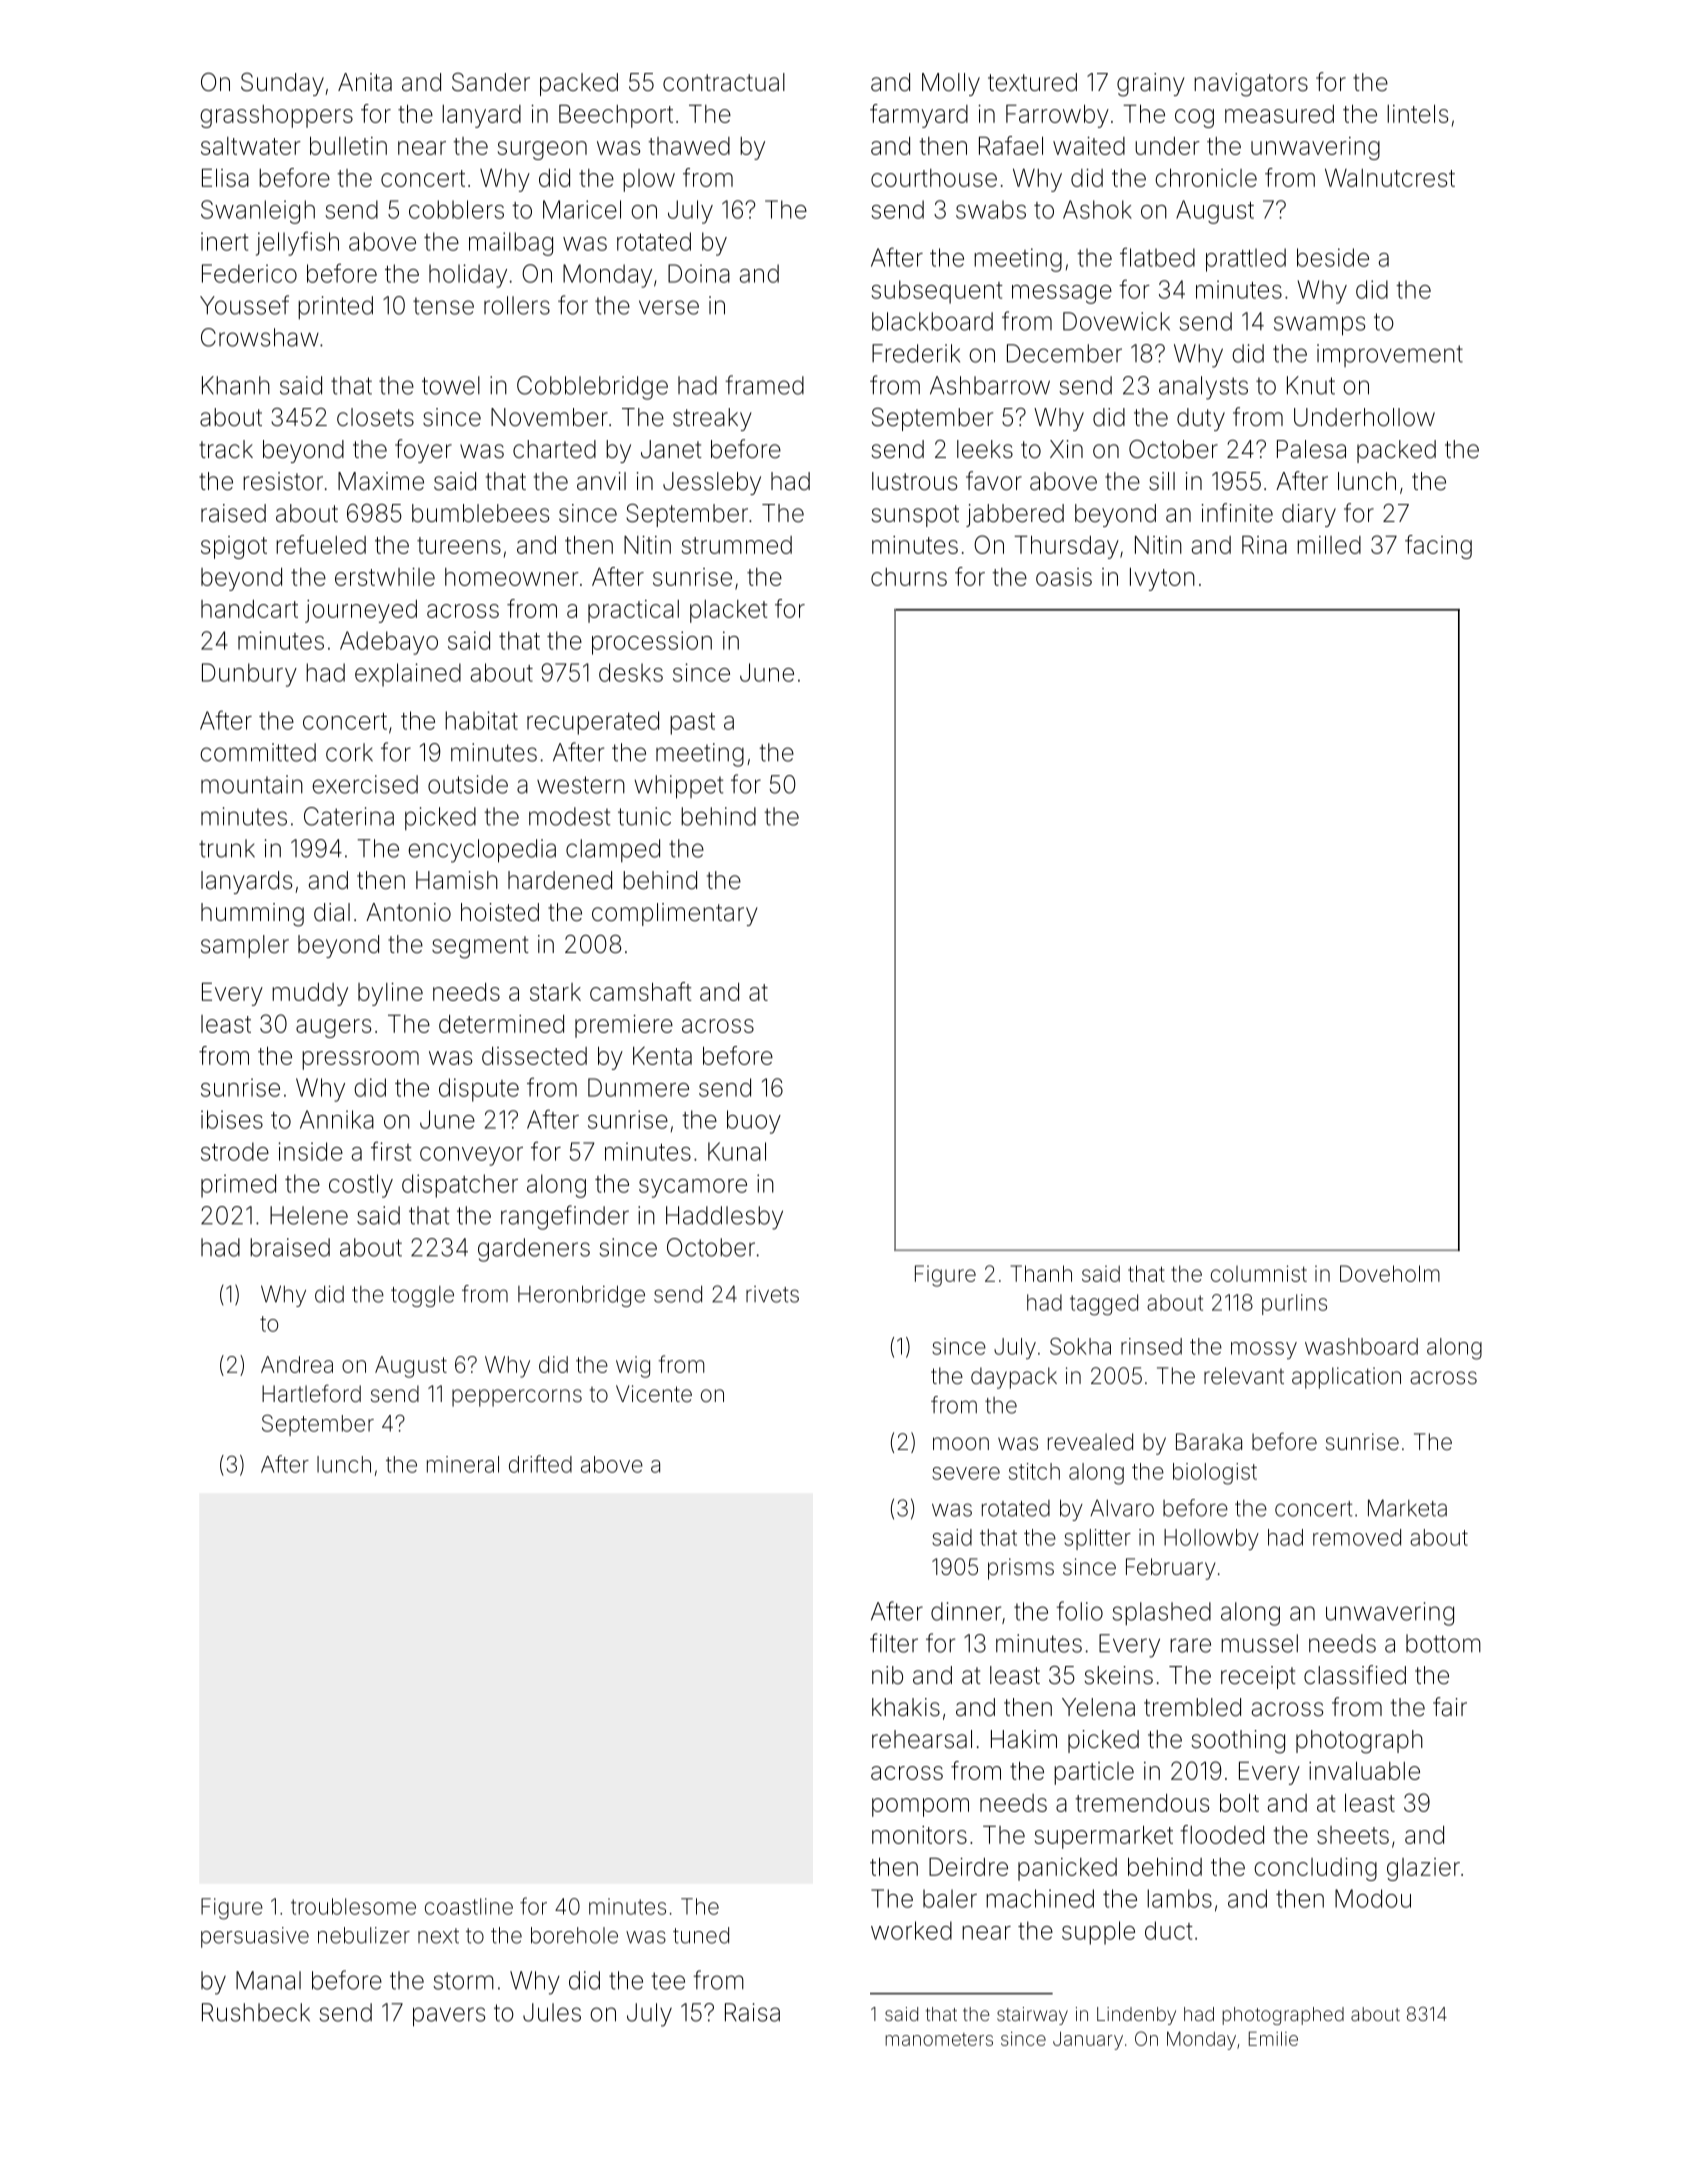  I want to click on whippet, so click(678, 787).
